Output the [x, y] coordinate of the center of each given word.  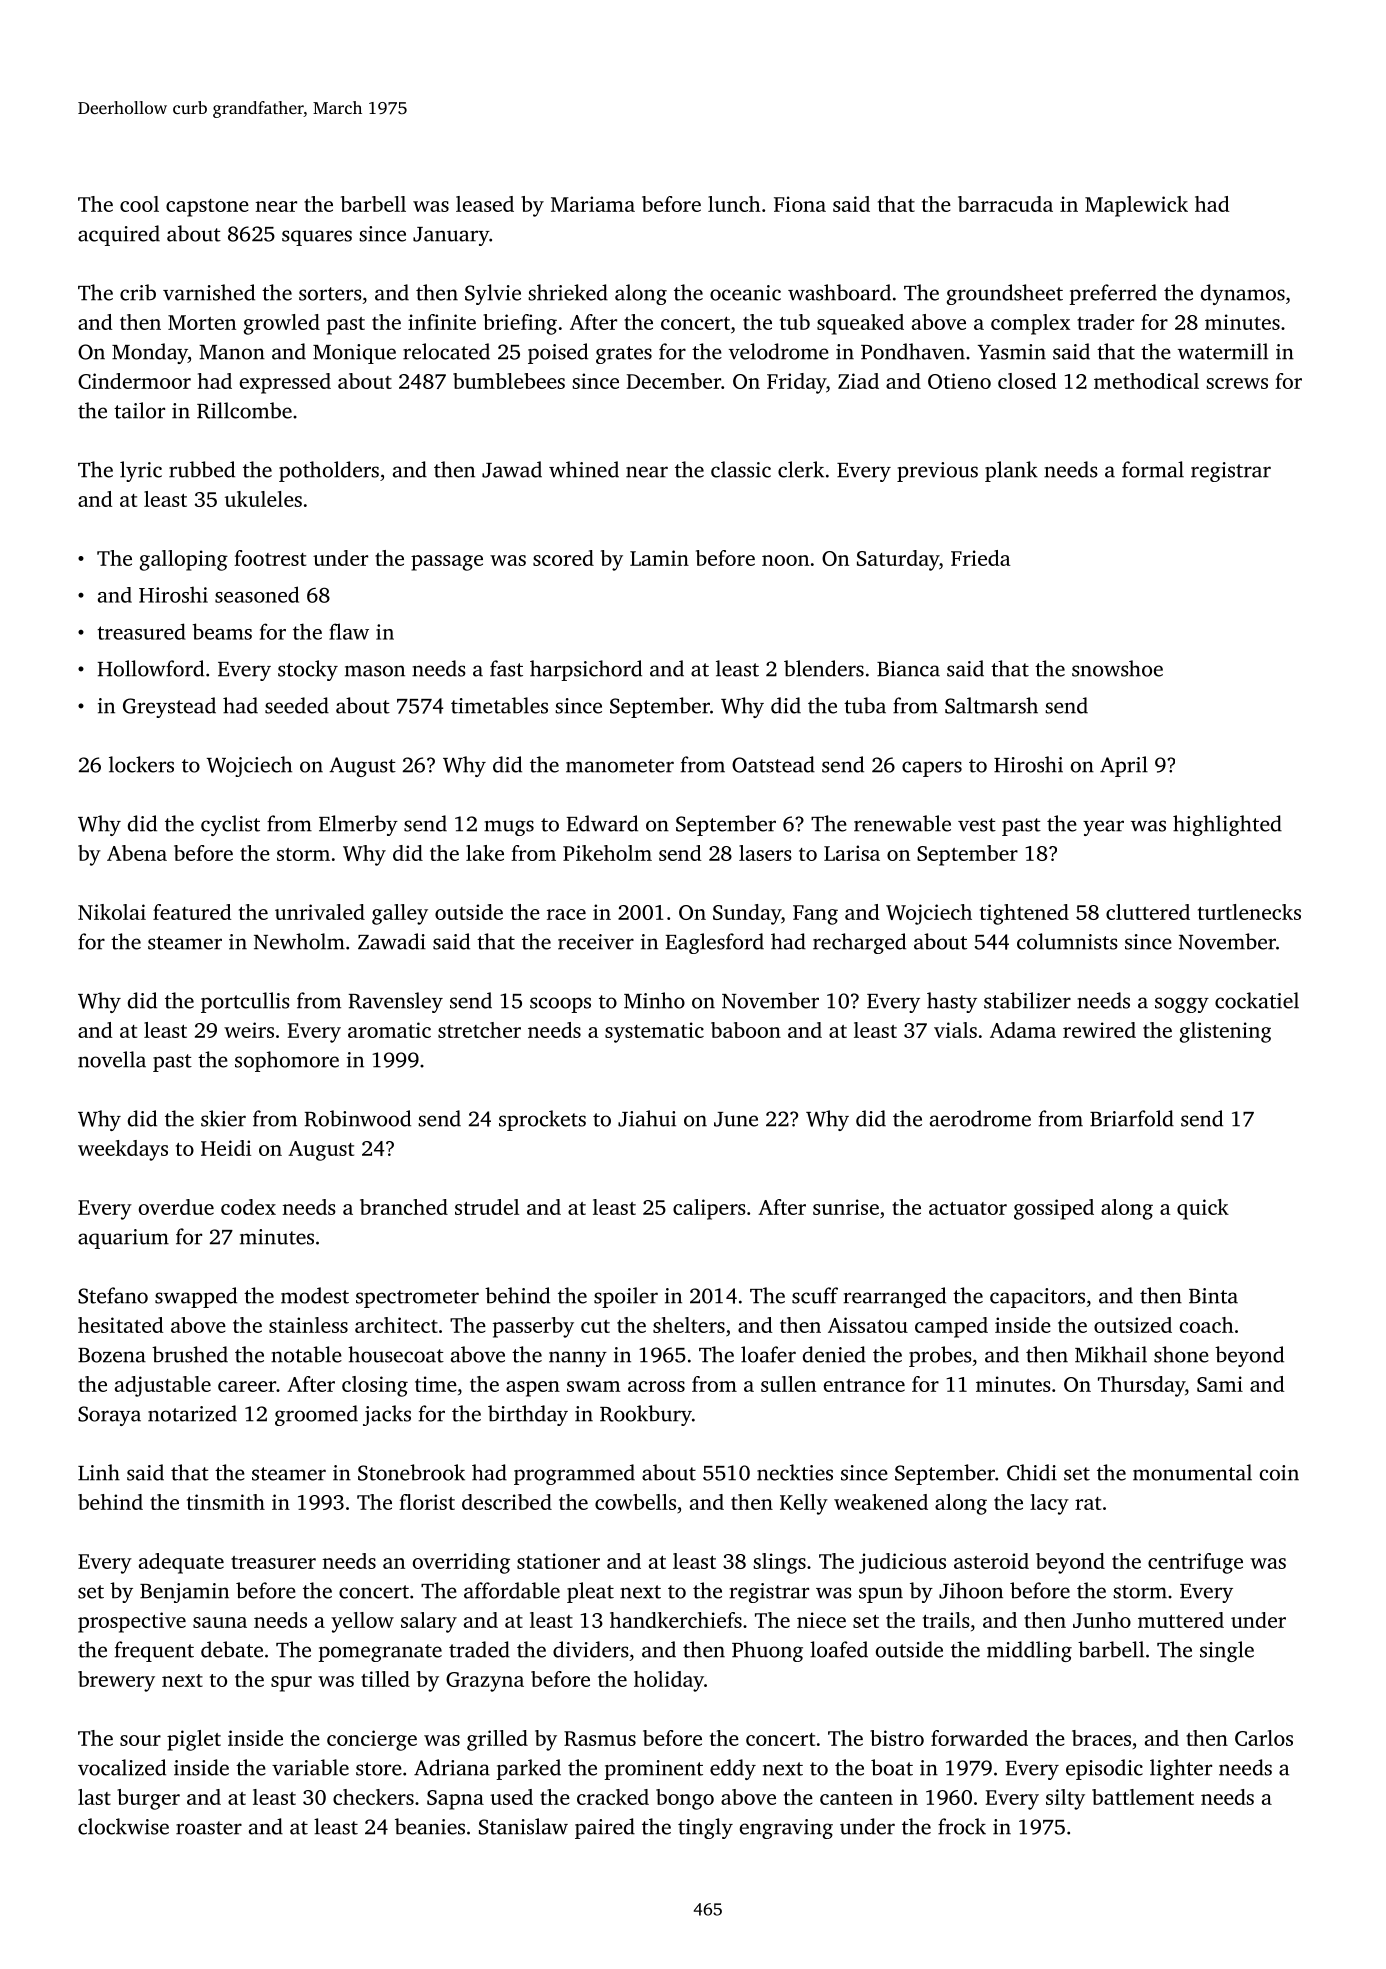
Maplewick [1136, 206]
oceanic [745, 293]
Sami [1220, 1384]
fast [506, 668]
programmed [574, 1474]
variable [310, 1767]
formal [1153, 469]
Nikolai [112, 912]
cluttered [1148, 912]
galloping [184, 560]
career [247, 1386]
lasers [765, 853]
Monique [354, 354]
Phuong [767, 1651]
